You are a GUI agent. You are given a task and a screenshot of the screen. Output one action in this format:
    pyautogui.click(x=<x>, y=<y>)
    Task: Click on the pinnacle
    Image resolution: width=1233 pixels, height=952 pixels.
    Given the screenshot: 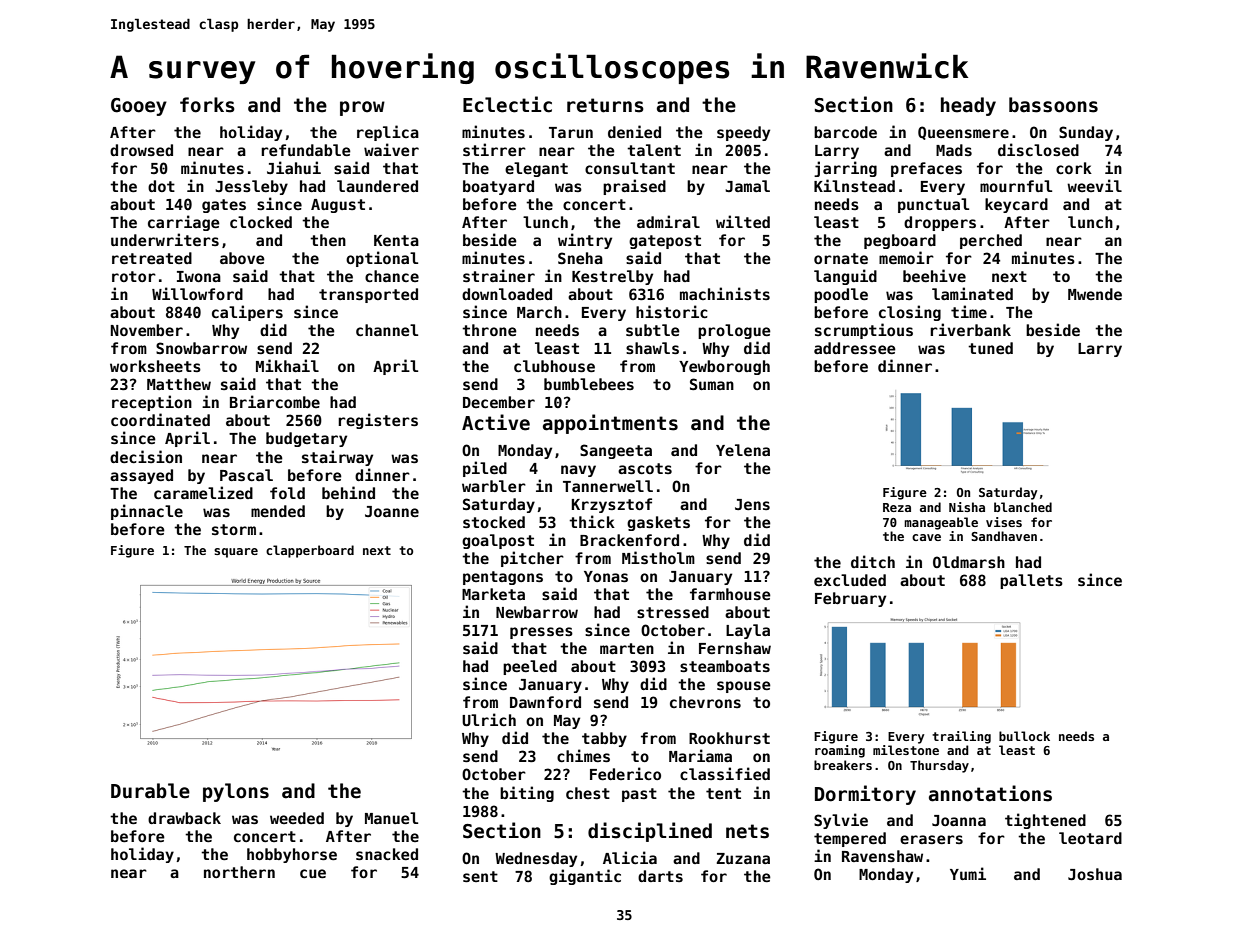 What is the action you would take?
    pyautogui.click(x=147, y=512)
